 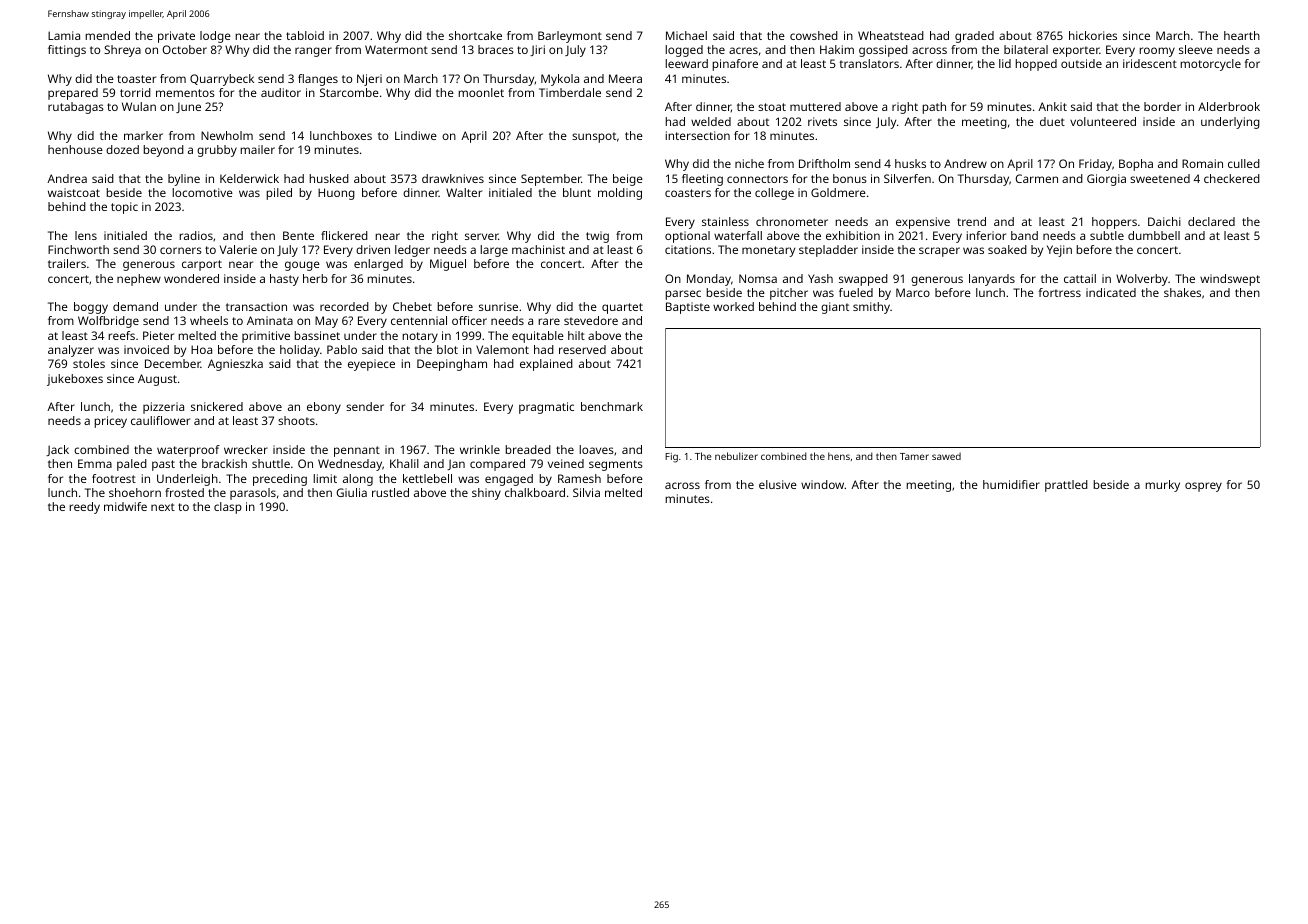 I want to click on windswept, so click(x=1230, y=280).
